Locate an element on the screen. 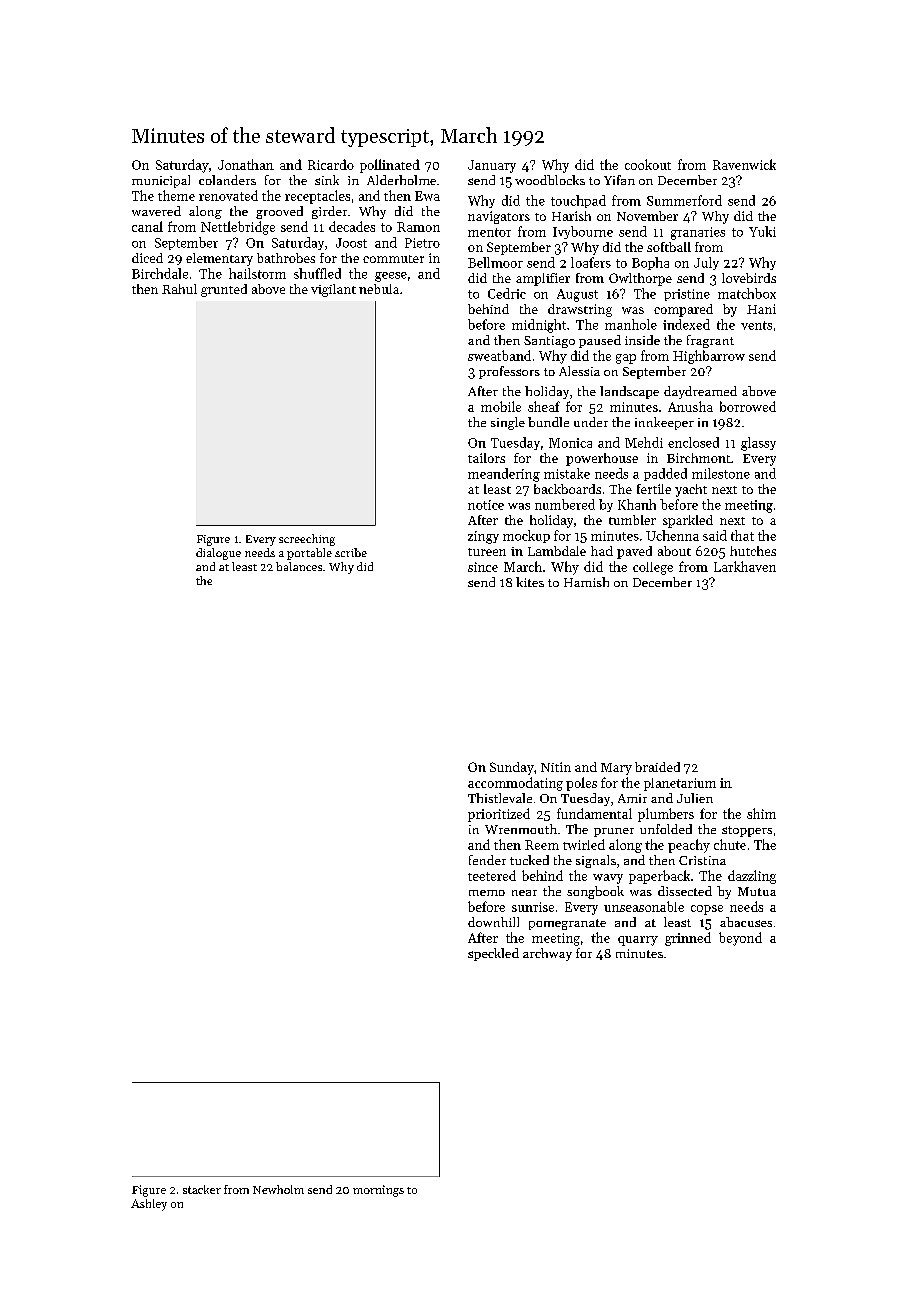  abacuses is located at coordinates (746, 922).
